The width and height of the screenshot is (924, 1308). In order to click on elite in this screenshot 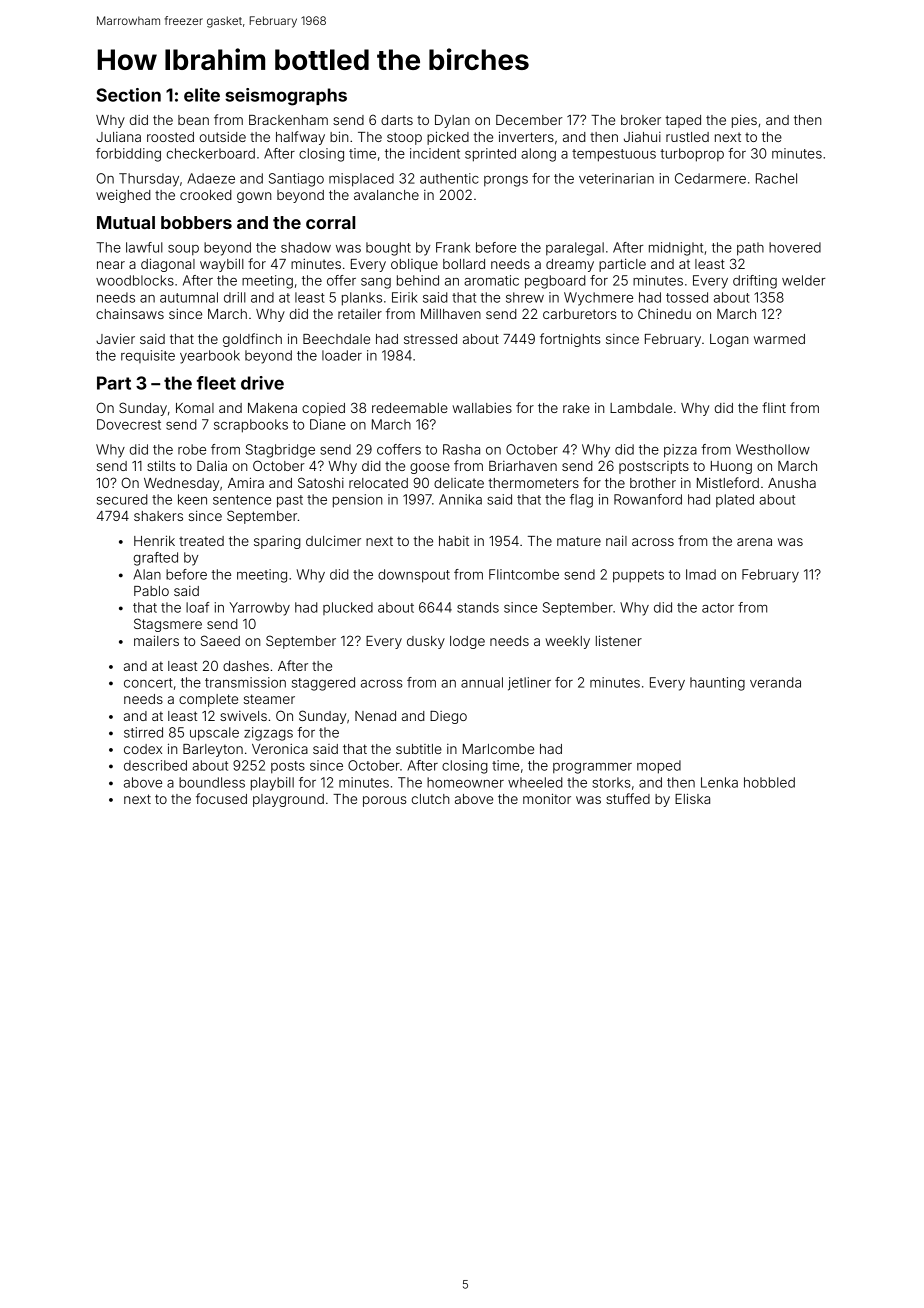, I will do `click(202, 95)`.
